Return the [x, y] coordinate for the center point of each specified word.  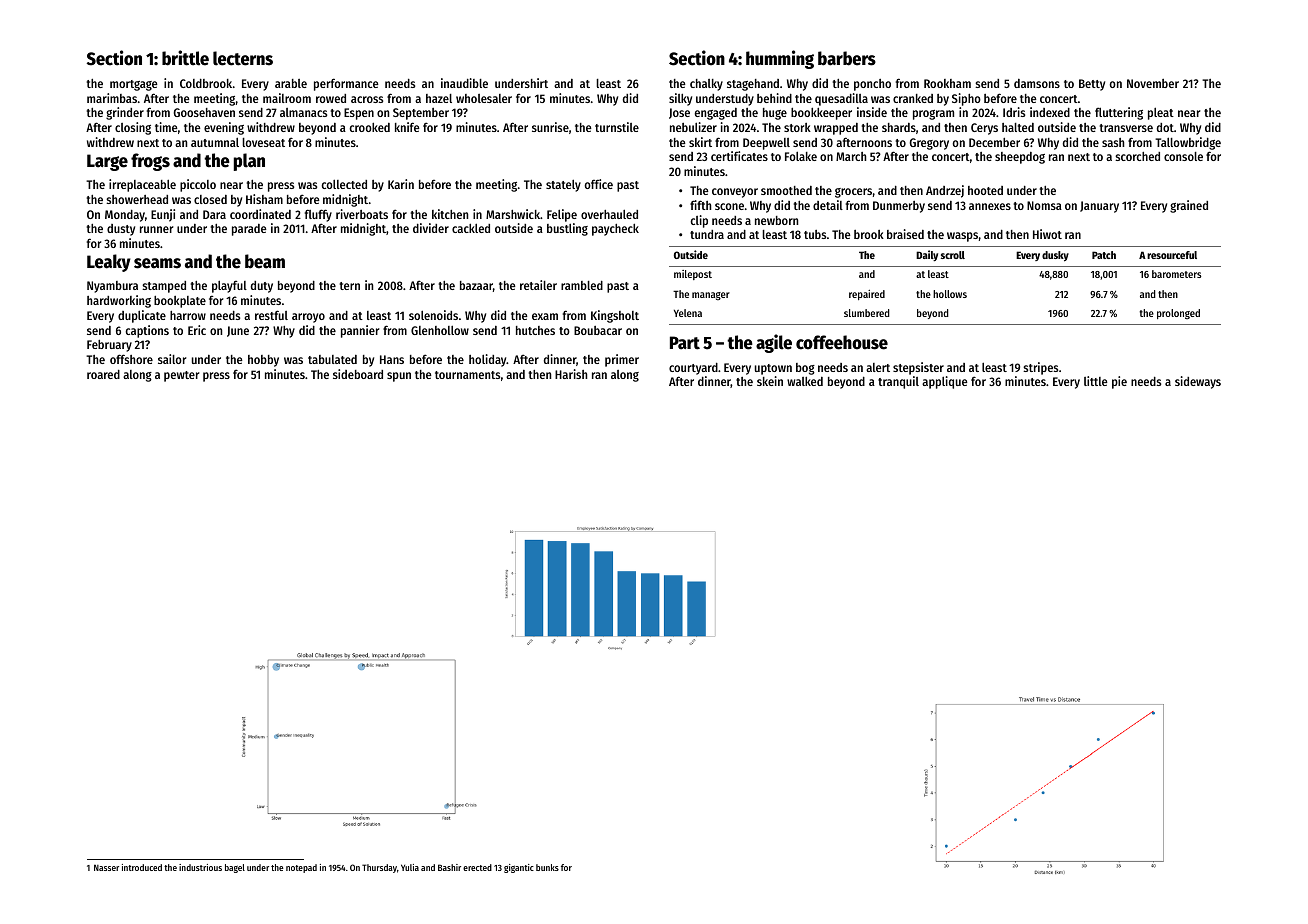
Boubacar [598, 330]
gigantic [519, 868]
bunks [547, 867]
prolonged [1178, 314]
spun [399, 377]
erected [477, 867]
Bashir [449, 867]
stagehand [753, 85]
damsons [1037, 83]
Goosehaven [204, 112]
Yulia [410, 867]
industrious [200, 867]
